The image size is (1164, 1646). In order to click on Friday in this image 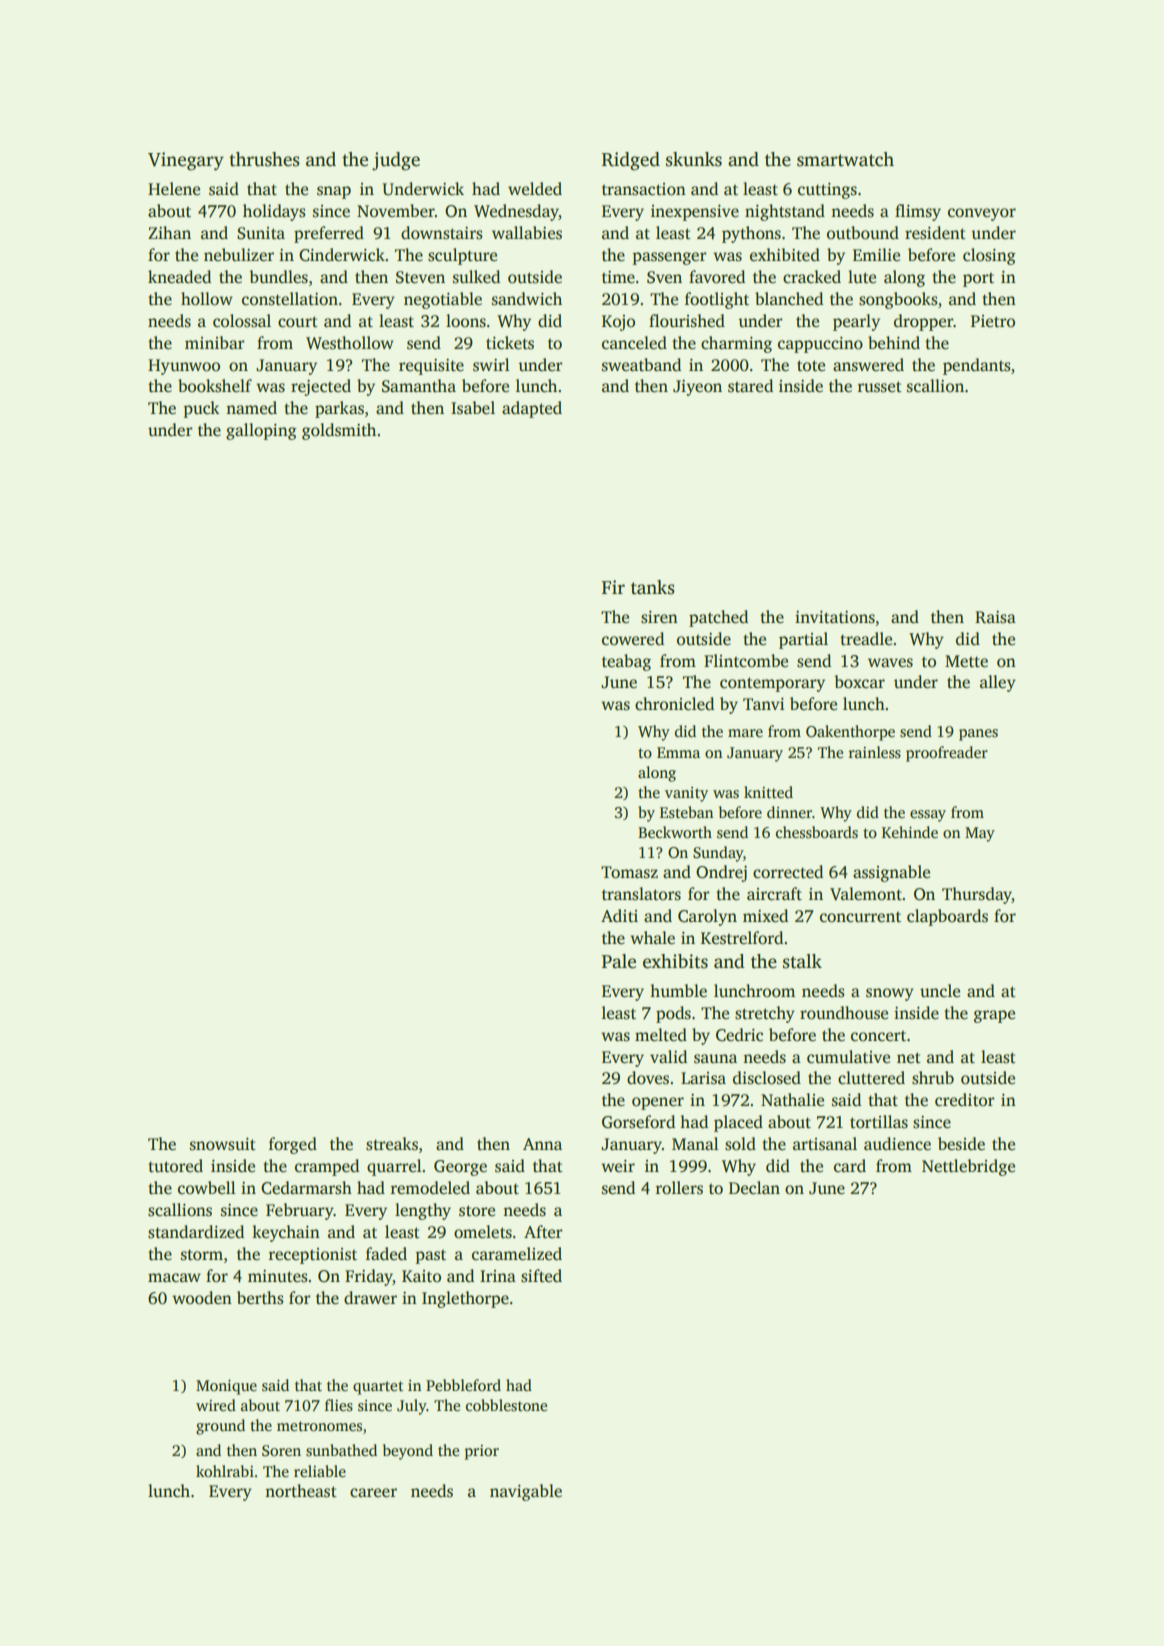, I will do `click(369, 1277)`.
